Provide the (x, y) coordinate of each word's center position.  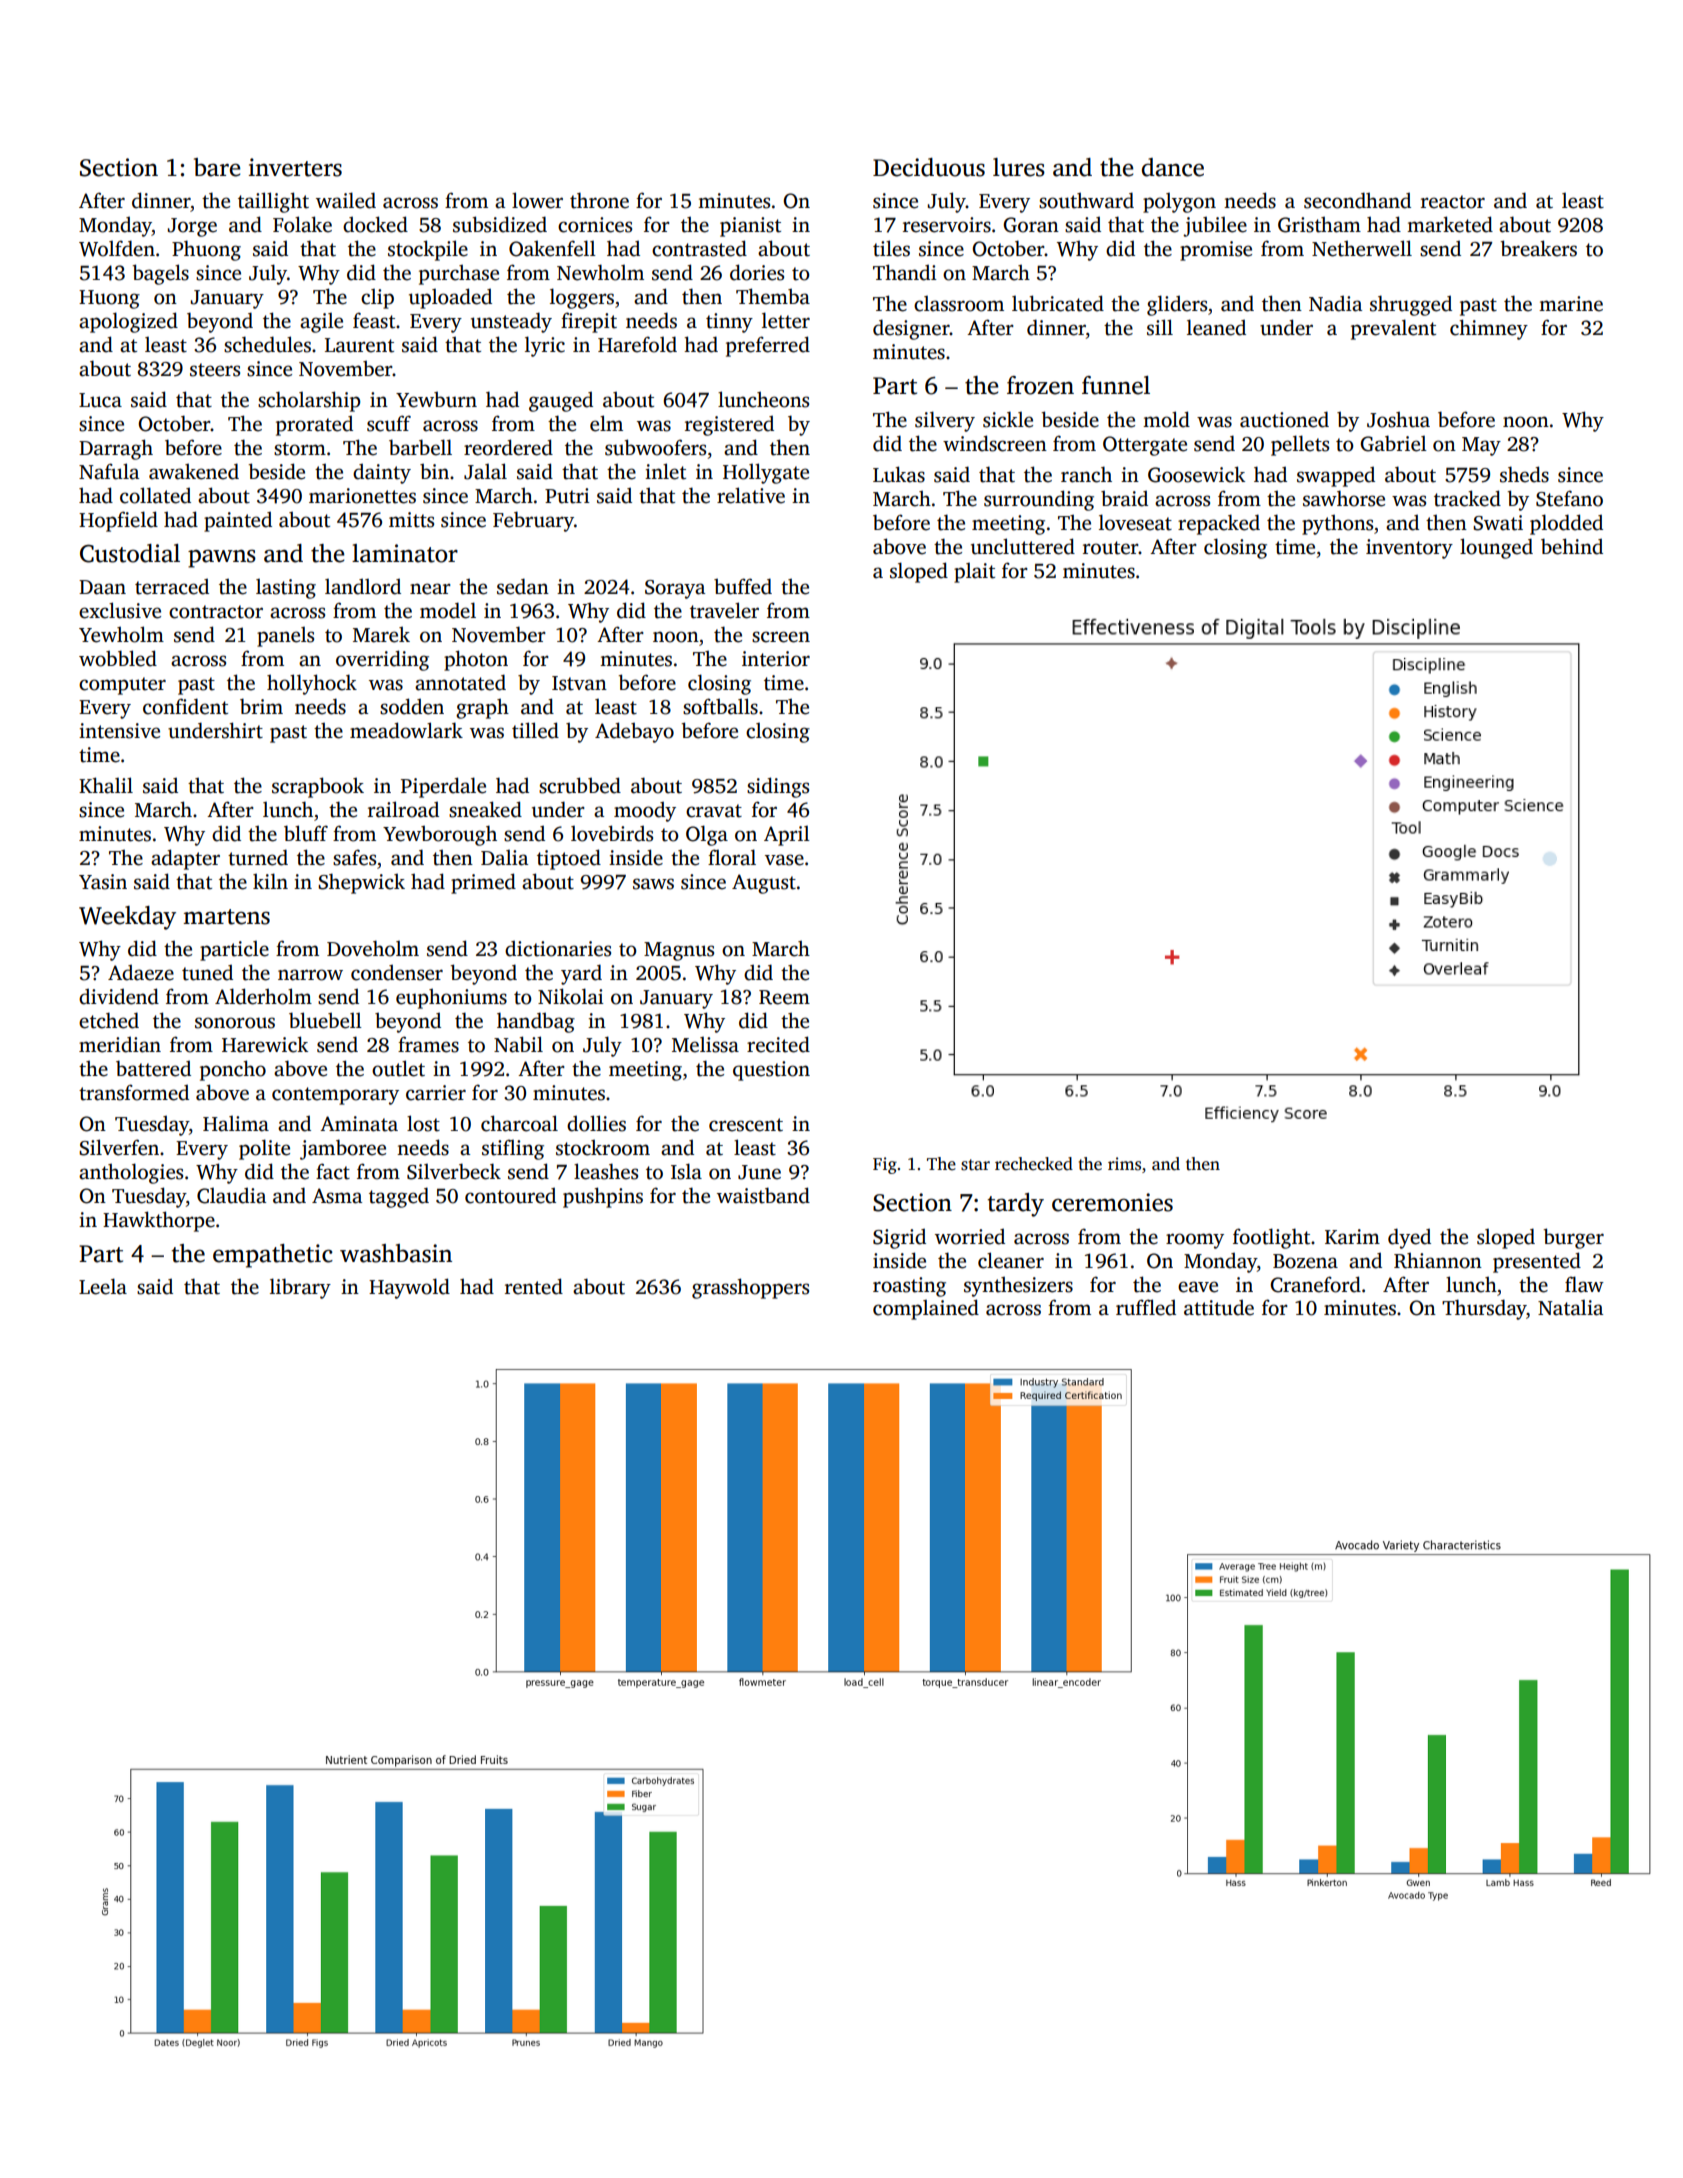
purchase (459, 274)
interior (776, 659)
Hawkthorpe (159, 1221)
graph (482, 708)
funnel (1116, 385)
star (975, 1165)
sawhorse (1344, 498)
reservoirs (947, 225)
